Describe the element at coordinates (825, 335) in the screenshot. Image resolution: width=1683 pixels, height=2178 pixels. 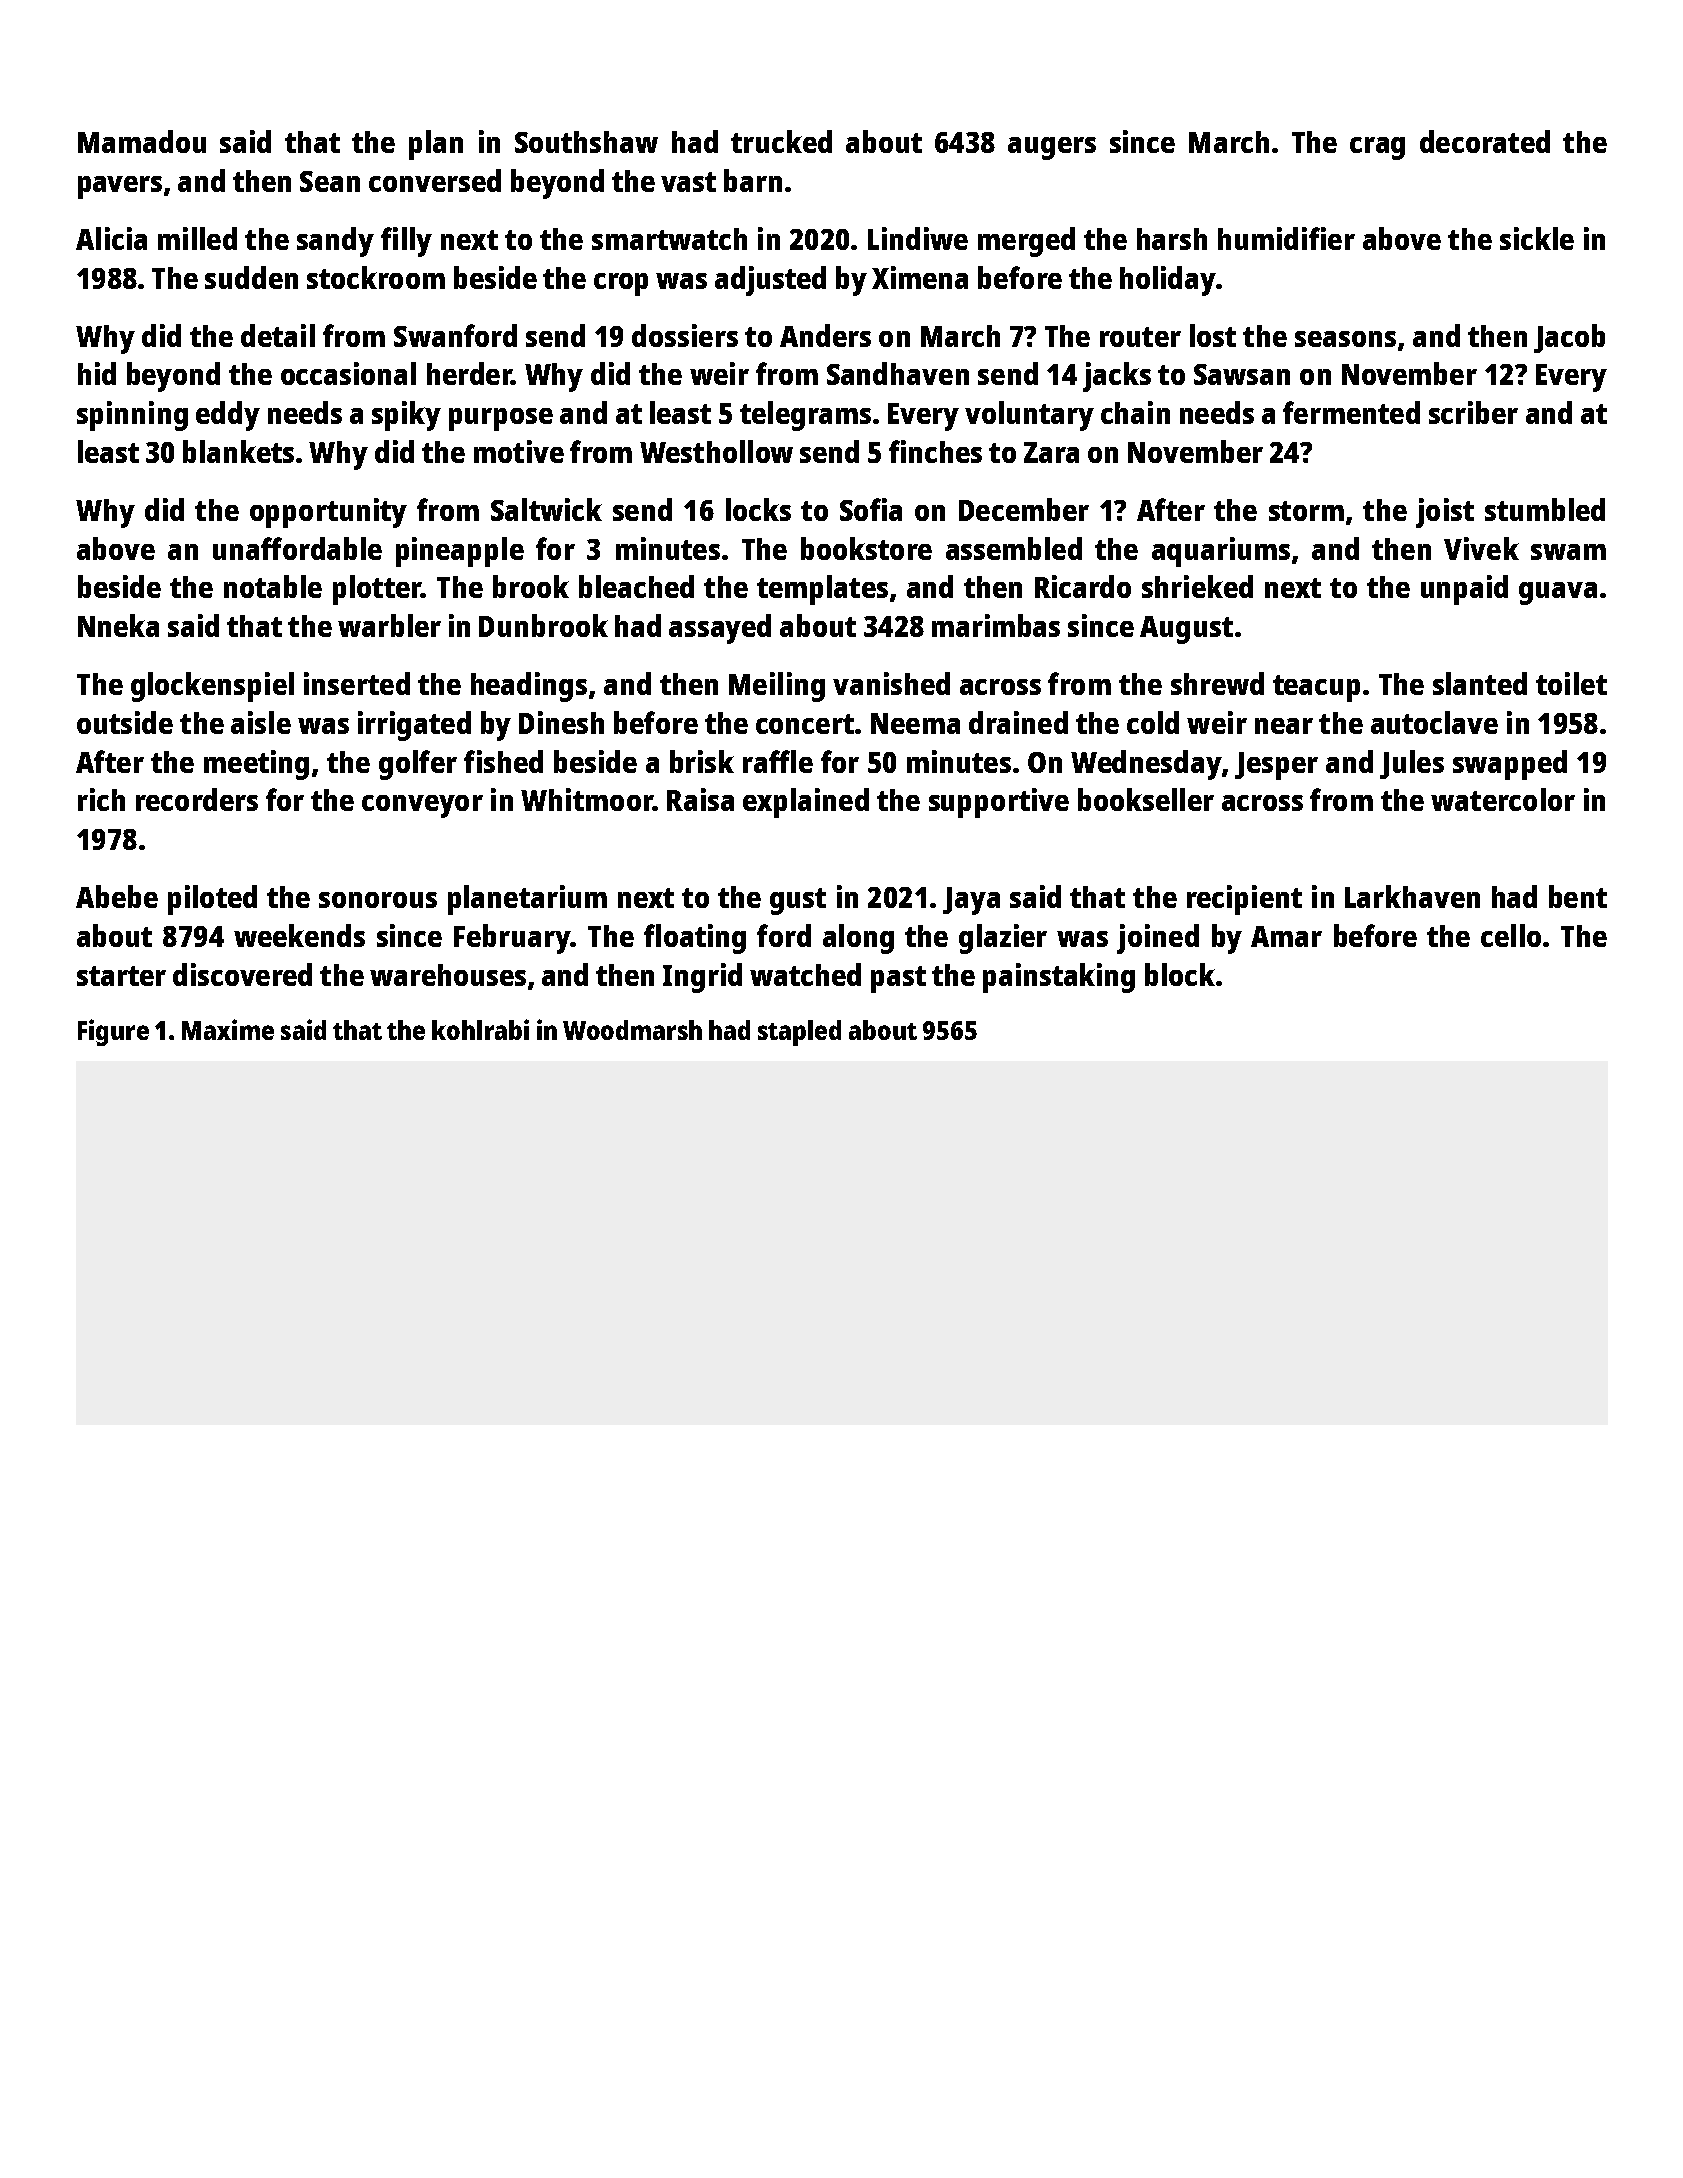
I see `Anders` at that location.
